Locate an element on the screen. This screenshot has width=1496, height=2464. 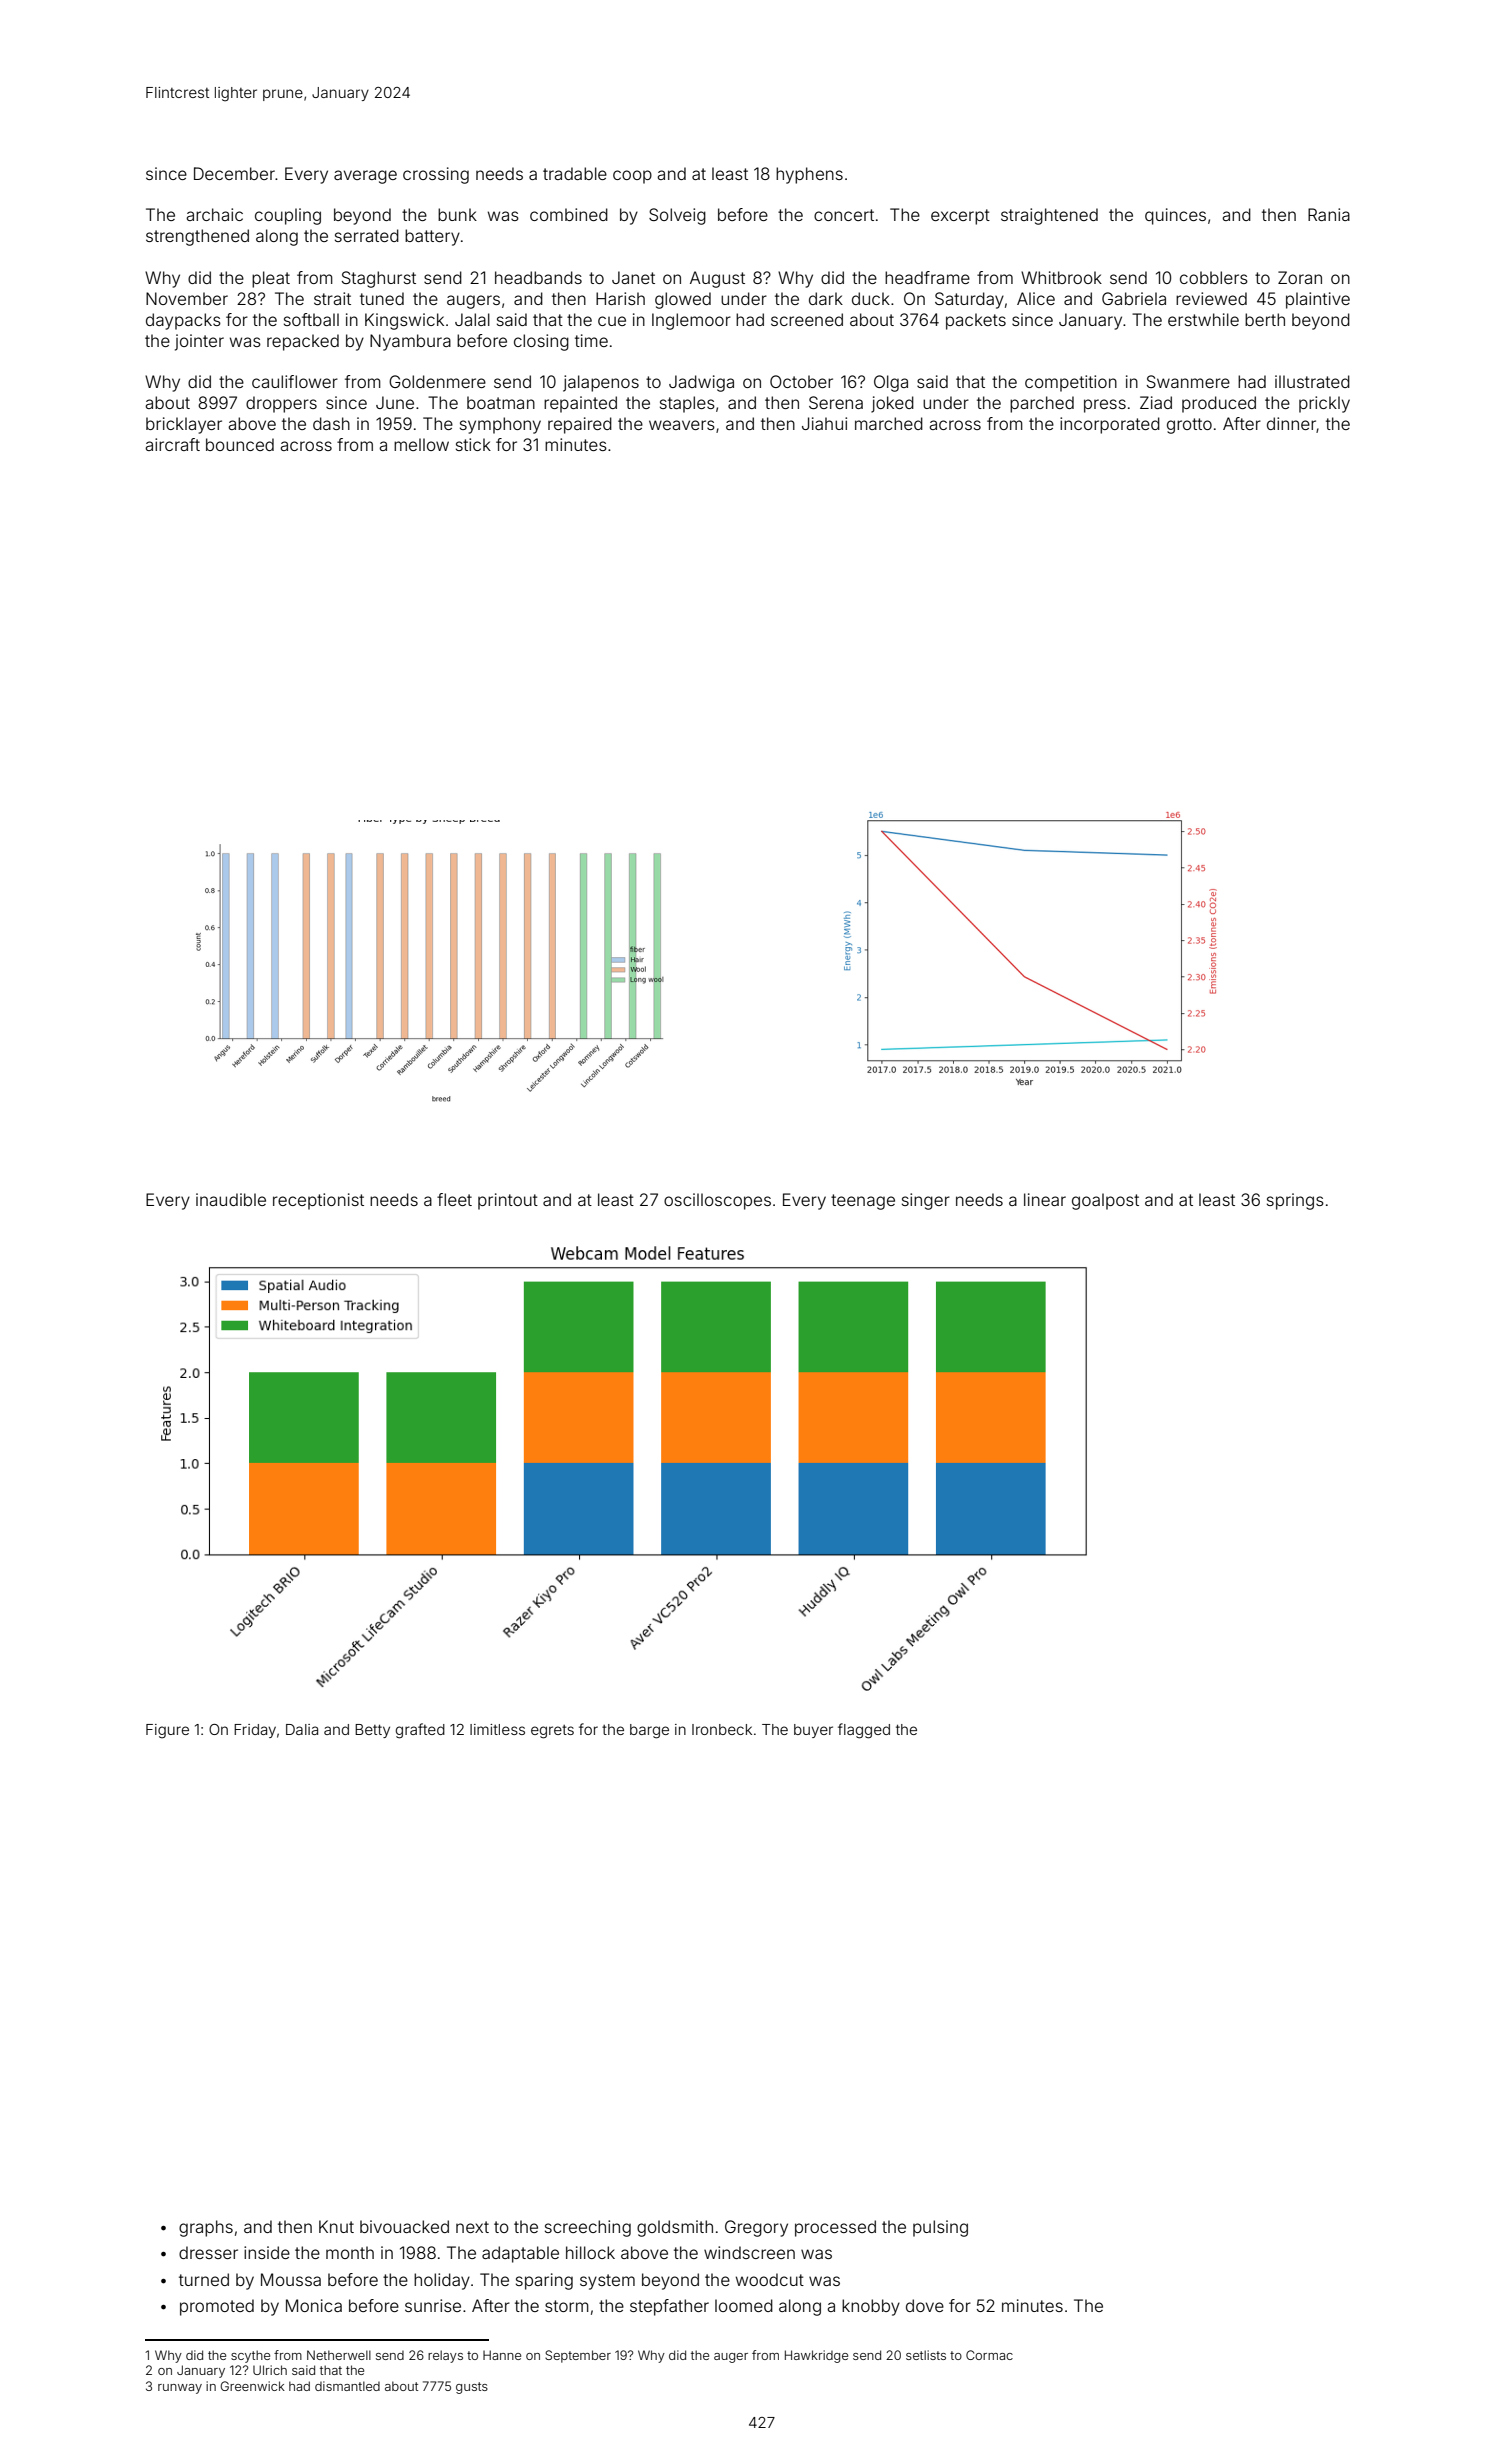
Rania is located at coordinates (1329, 214).
